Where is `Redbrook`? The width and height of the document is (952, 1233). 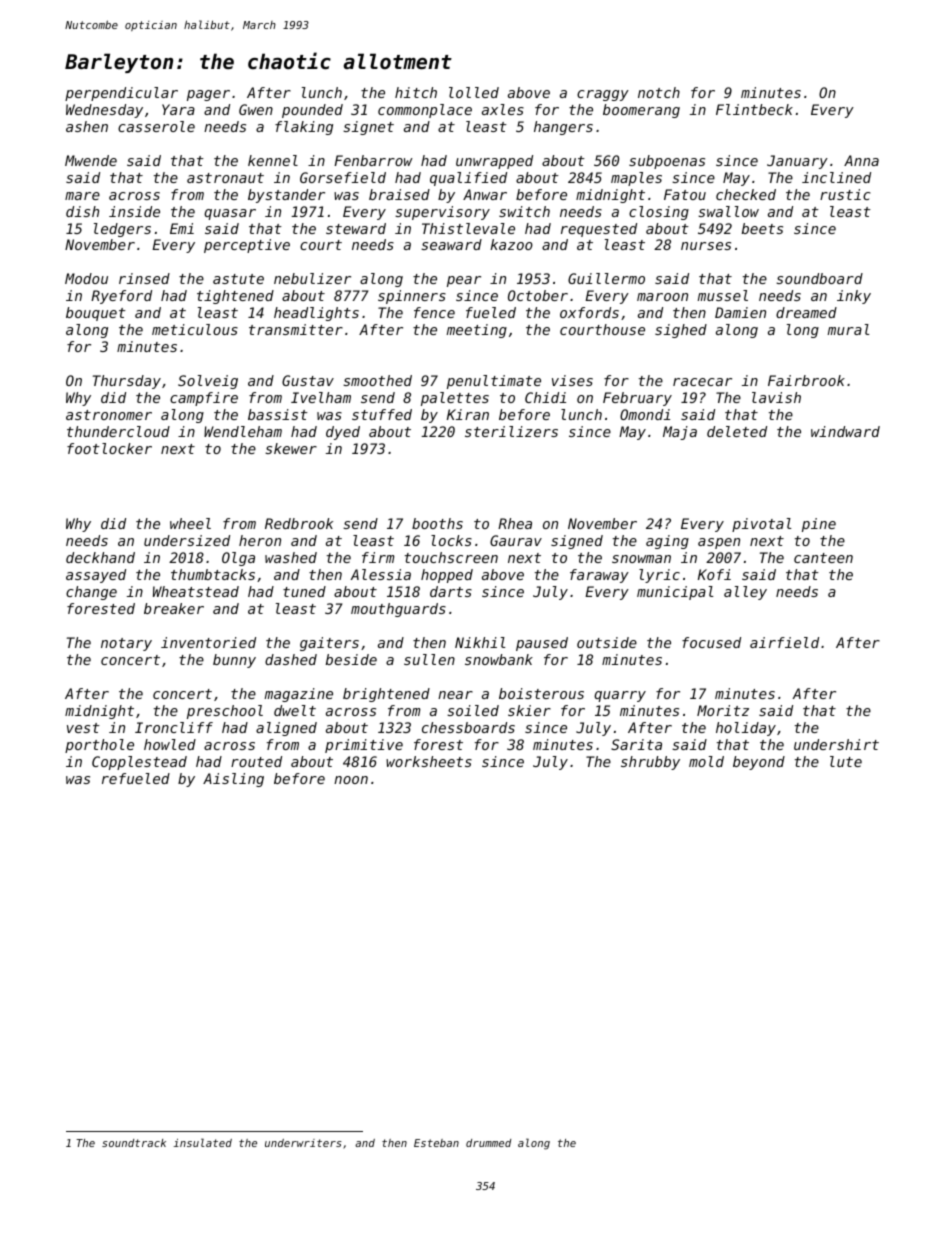 Redbrook is located at coordinates (299, 523).
